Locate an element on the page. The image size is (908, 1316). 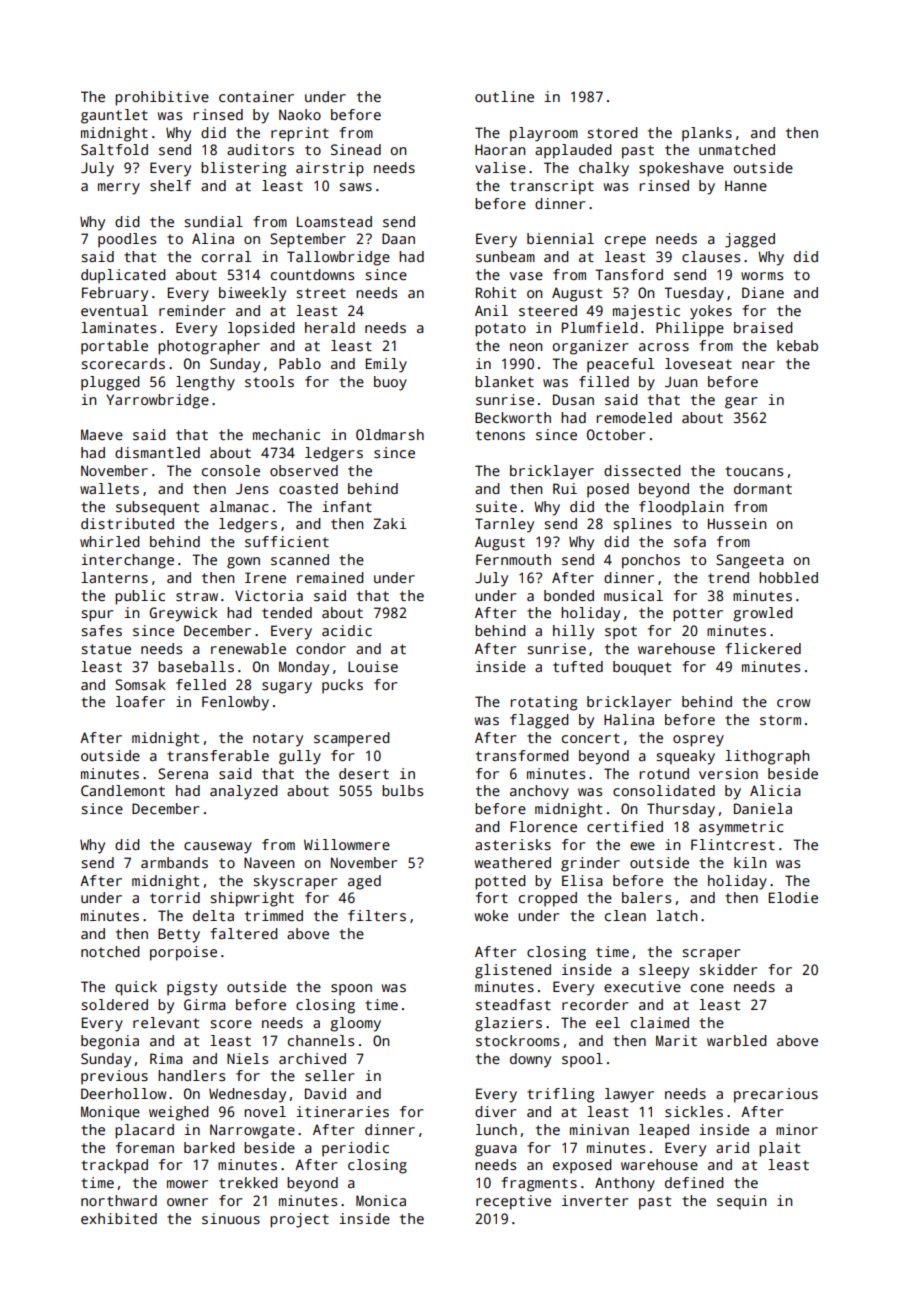
Narrowgate is located at coordinates (252, 1131).
